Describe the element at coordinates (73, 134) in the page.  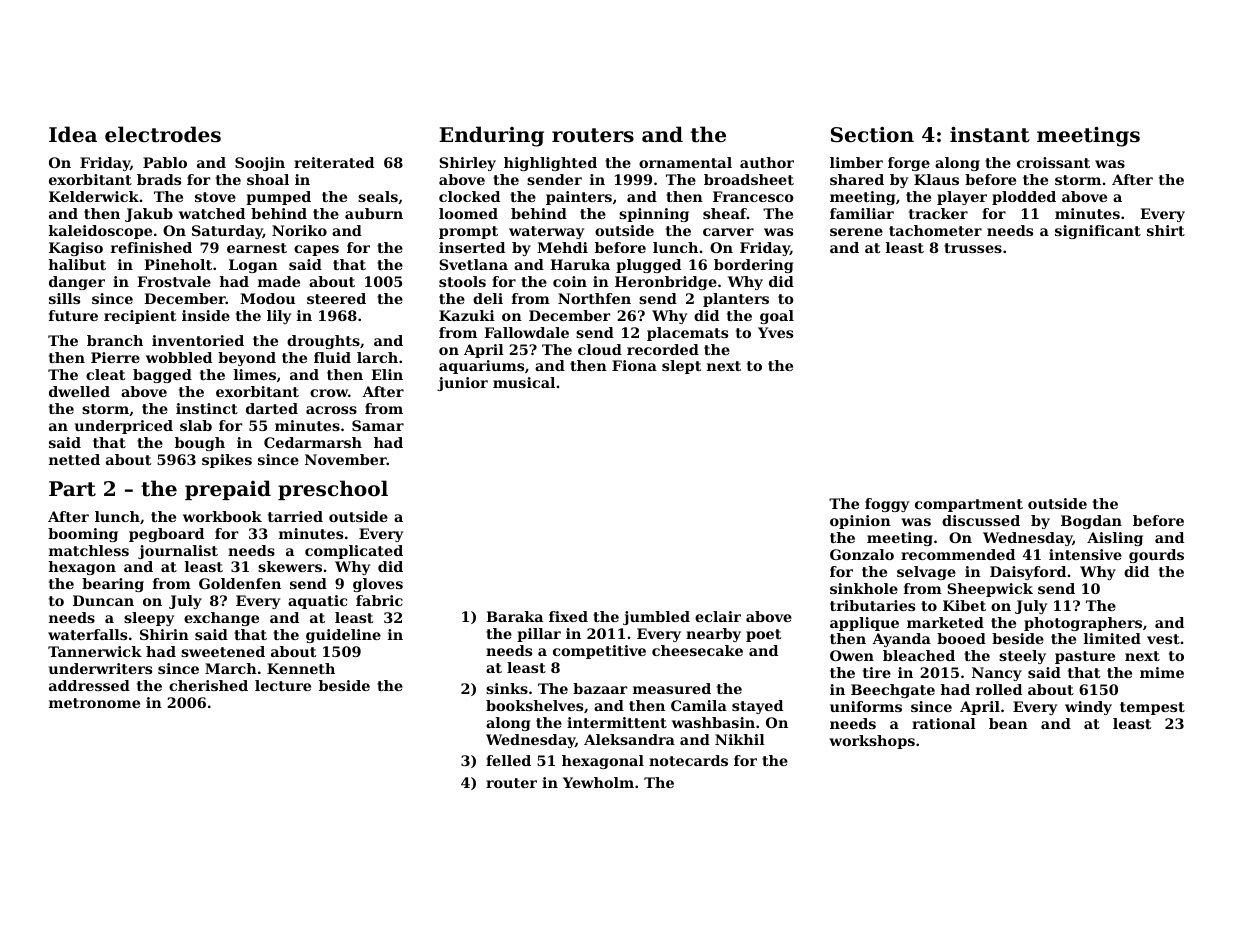
I see `Idea` at that location.
